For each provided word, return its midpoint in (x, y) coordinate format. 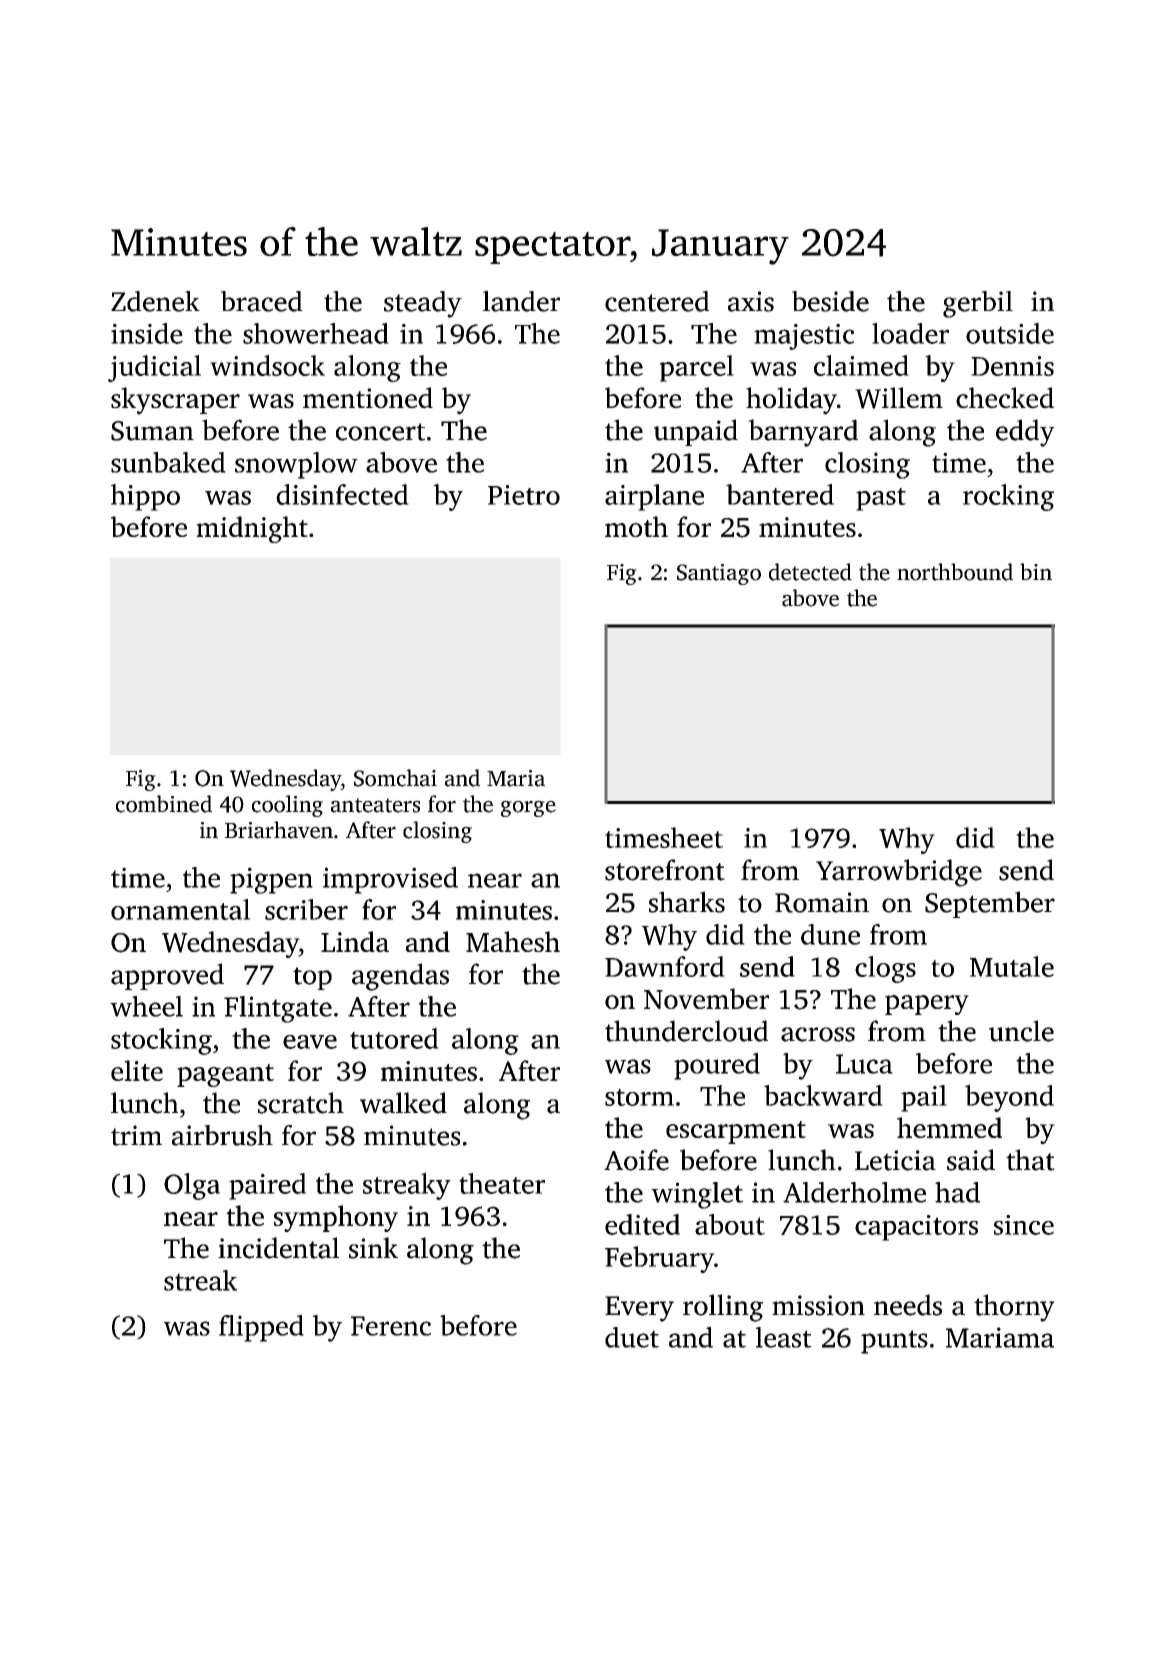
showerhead (316, 333)
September (990, 904)
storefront (665, 870)
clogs (885, 969)
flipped (261, 1328)
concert (380, 432)
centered (657, 301)
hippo (145, 497)
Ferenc (391, 1326)
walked (403, 1103)
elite (137, 1070)
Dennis (1012, 366)
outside (1010, 333)
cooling (287, 806)
